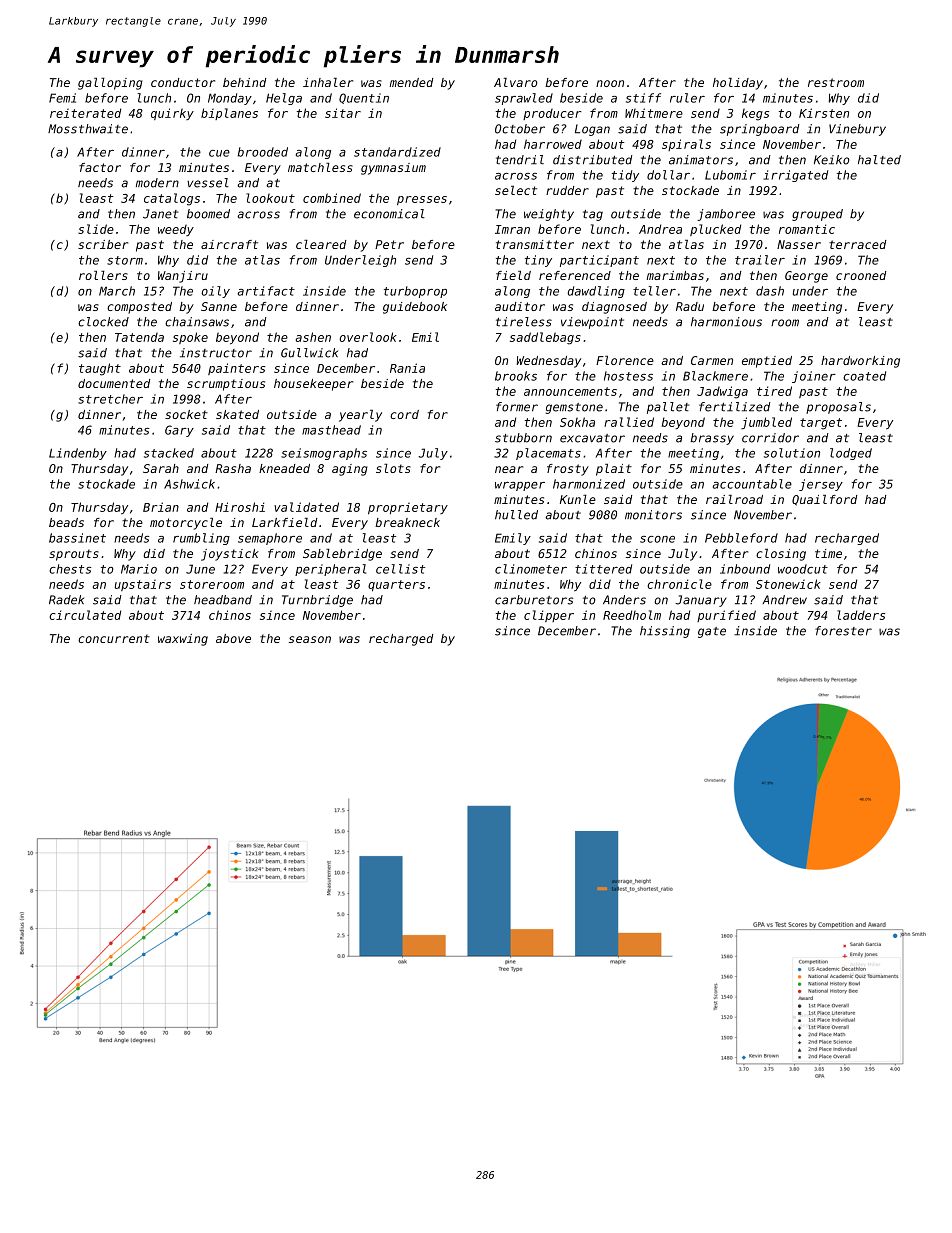  I want to click on Tatenda, so click(139, 337).
